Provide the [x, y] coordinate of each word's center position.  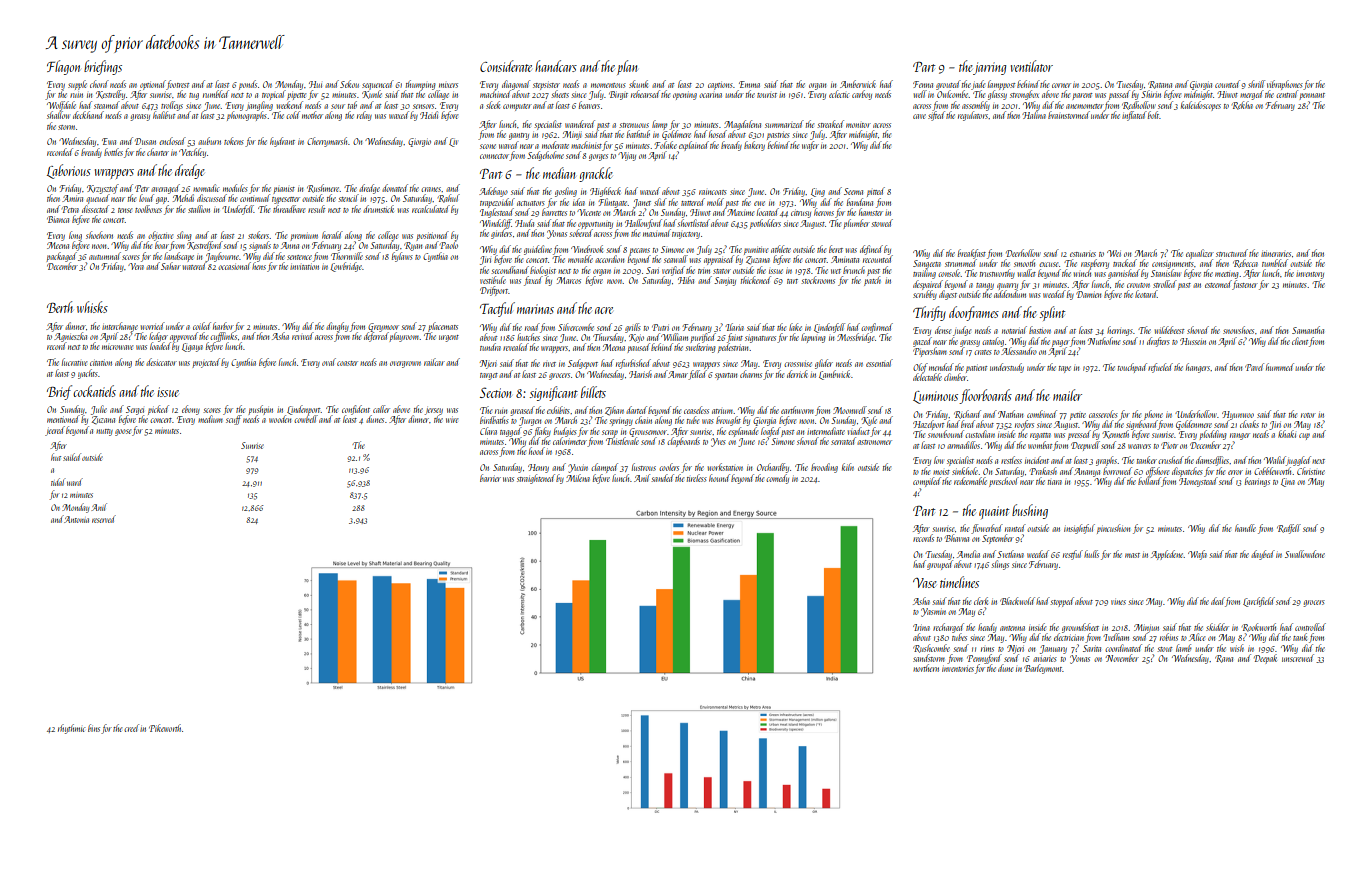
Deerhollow [1023, 253]
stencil [348, 198]
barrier [490, 478]
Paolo [448, 245]
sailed [72, 457]
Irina [921, 627]
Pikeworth [165, 728]
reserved [104, 519]
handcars [556, 66]
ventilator [1032, 66]
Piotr [1169, 445]
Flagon [63, 67]
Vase [925, 583]
